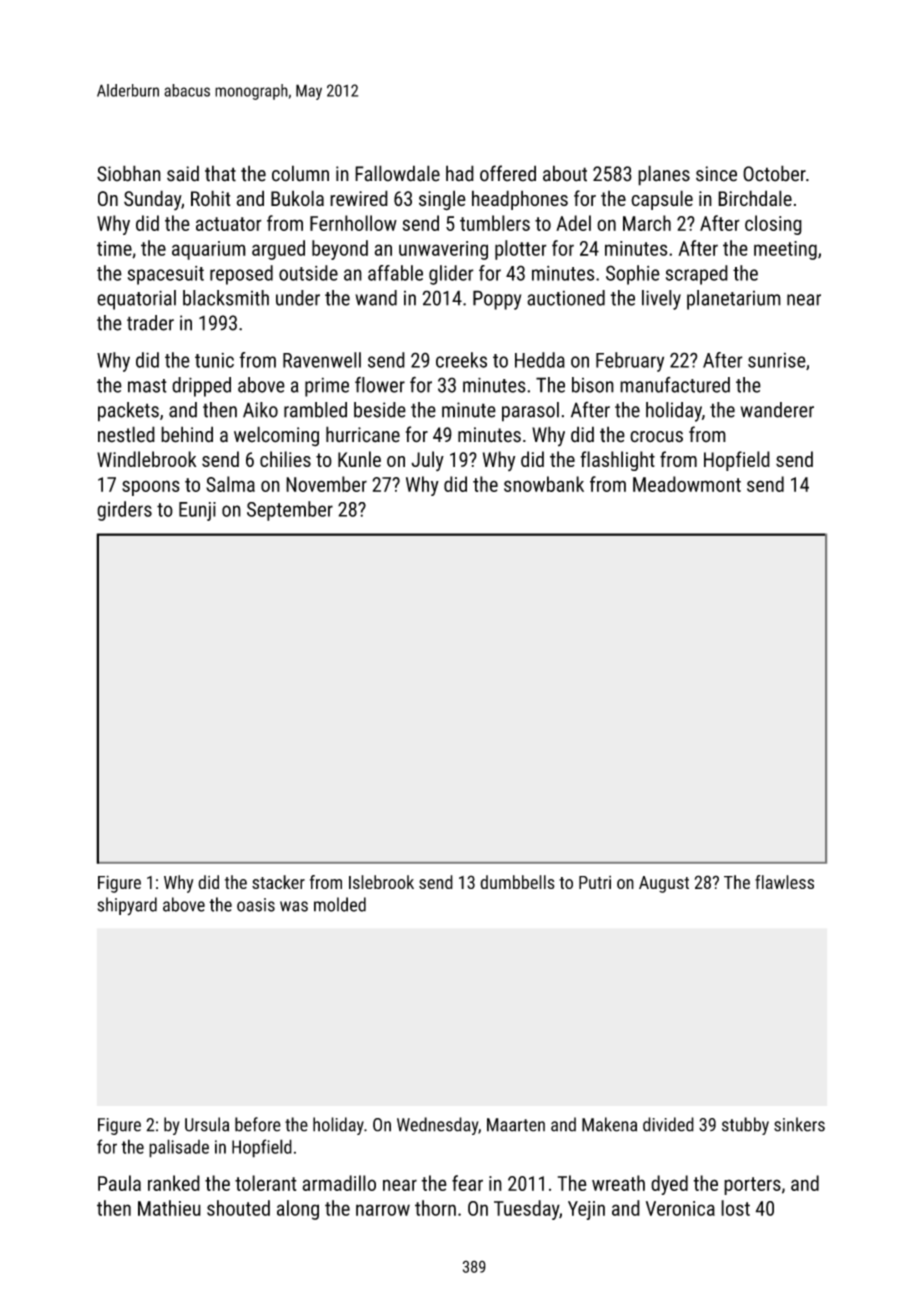  What do you see at coordinates (397, 173) in the screenshot?
I see `Fallowdale` at bounding box center [397, 173].
